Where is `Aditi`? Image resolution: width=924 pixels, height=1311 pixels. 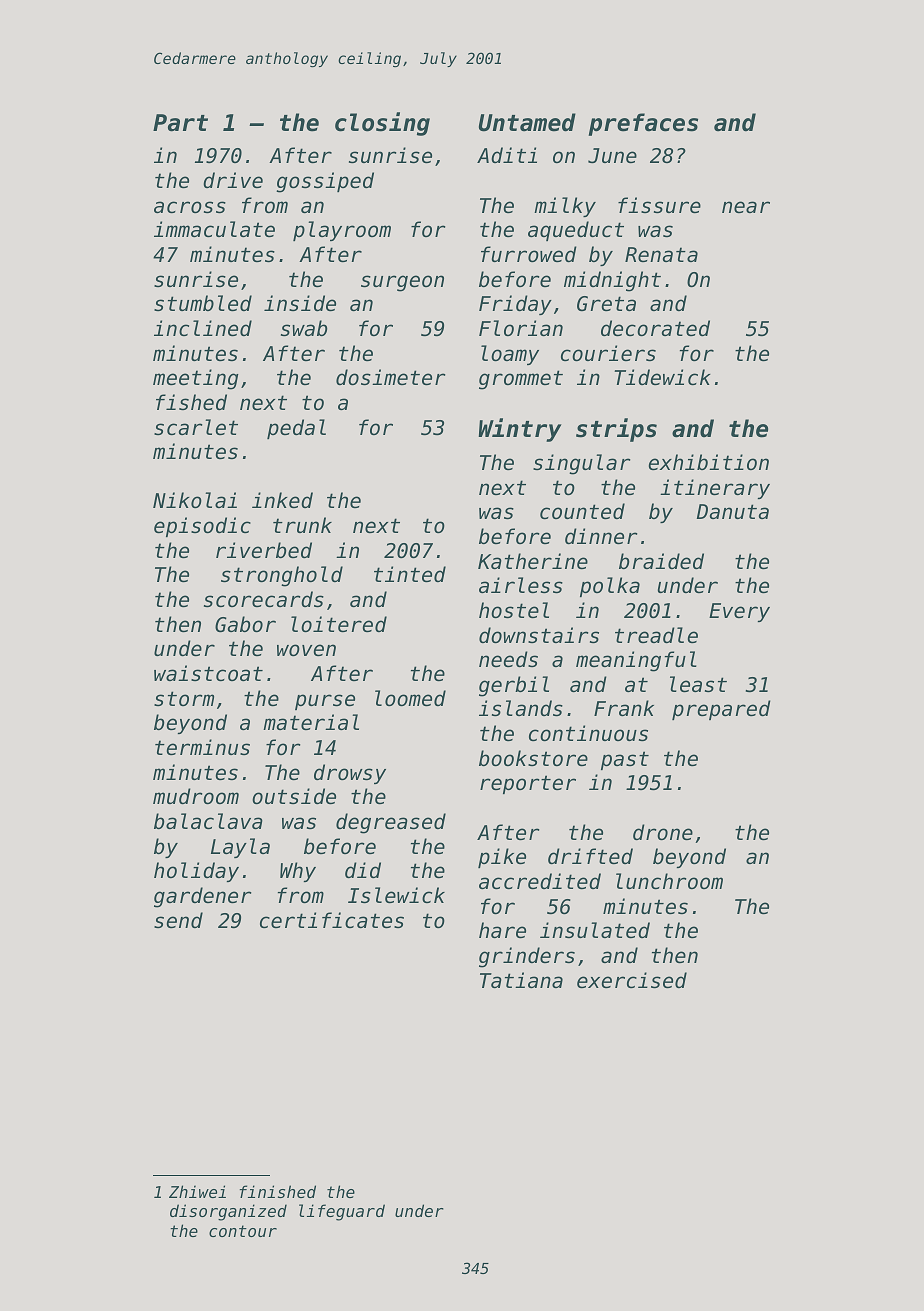 Aditi is located at coordinates (507, 155).
